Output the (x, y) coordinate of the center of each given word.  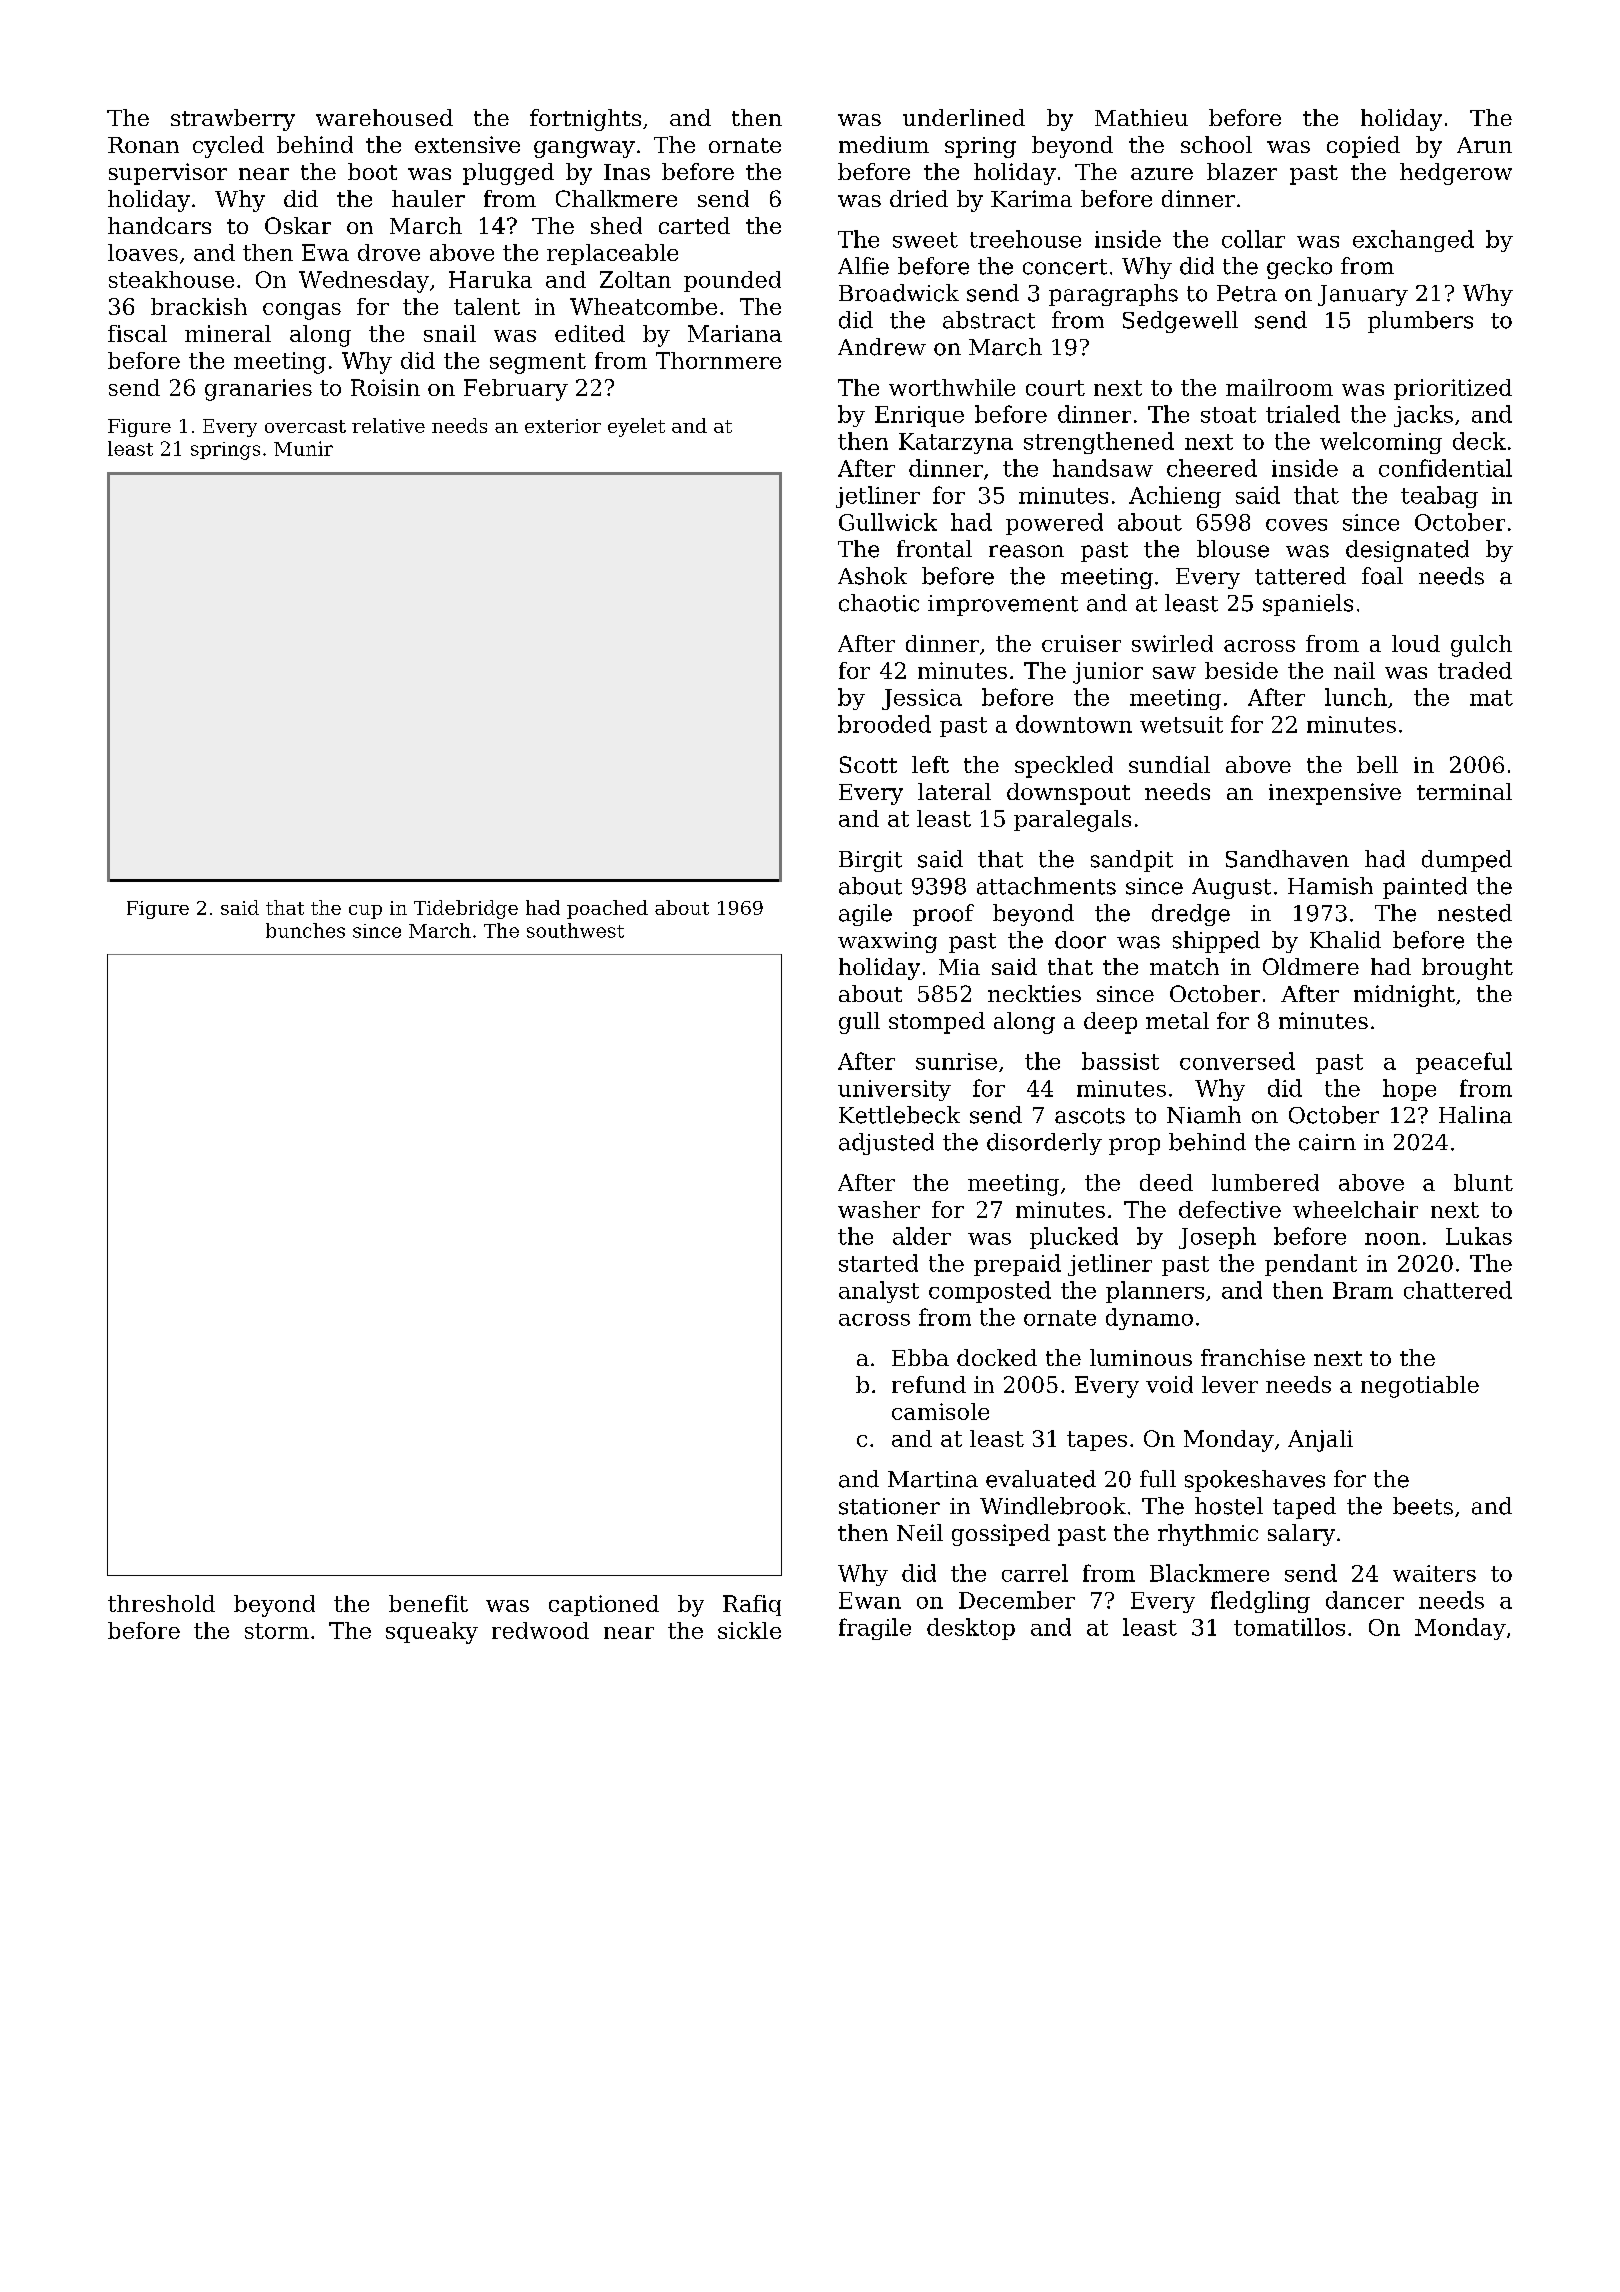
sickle (749, 1630)
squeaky (432, 1633)
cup (365, 912)
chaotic (879, 603)
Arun (1484, 145)
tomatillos (1289, 1627)
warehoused (384, 117)
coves (1296, 525)
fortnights (585, 120)
